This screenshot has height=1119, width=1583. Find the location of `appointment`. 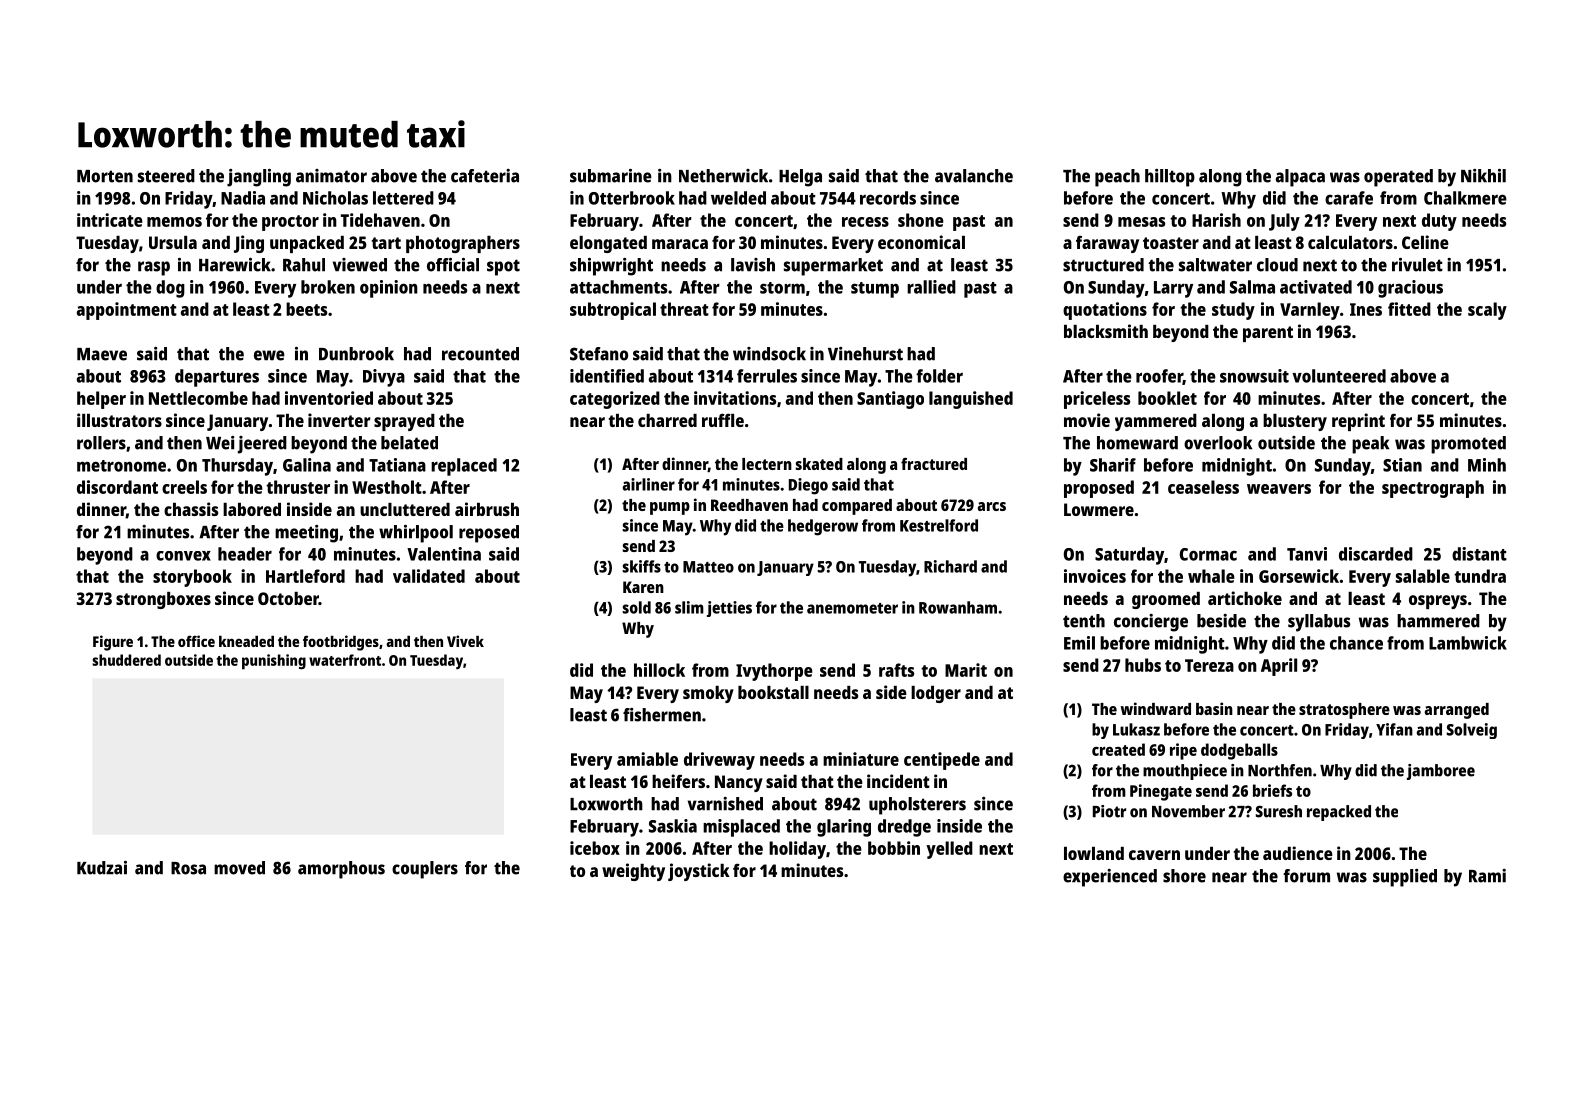

appointment is located at coordinates (127, 311).
